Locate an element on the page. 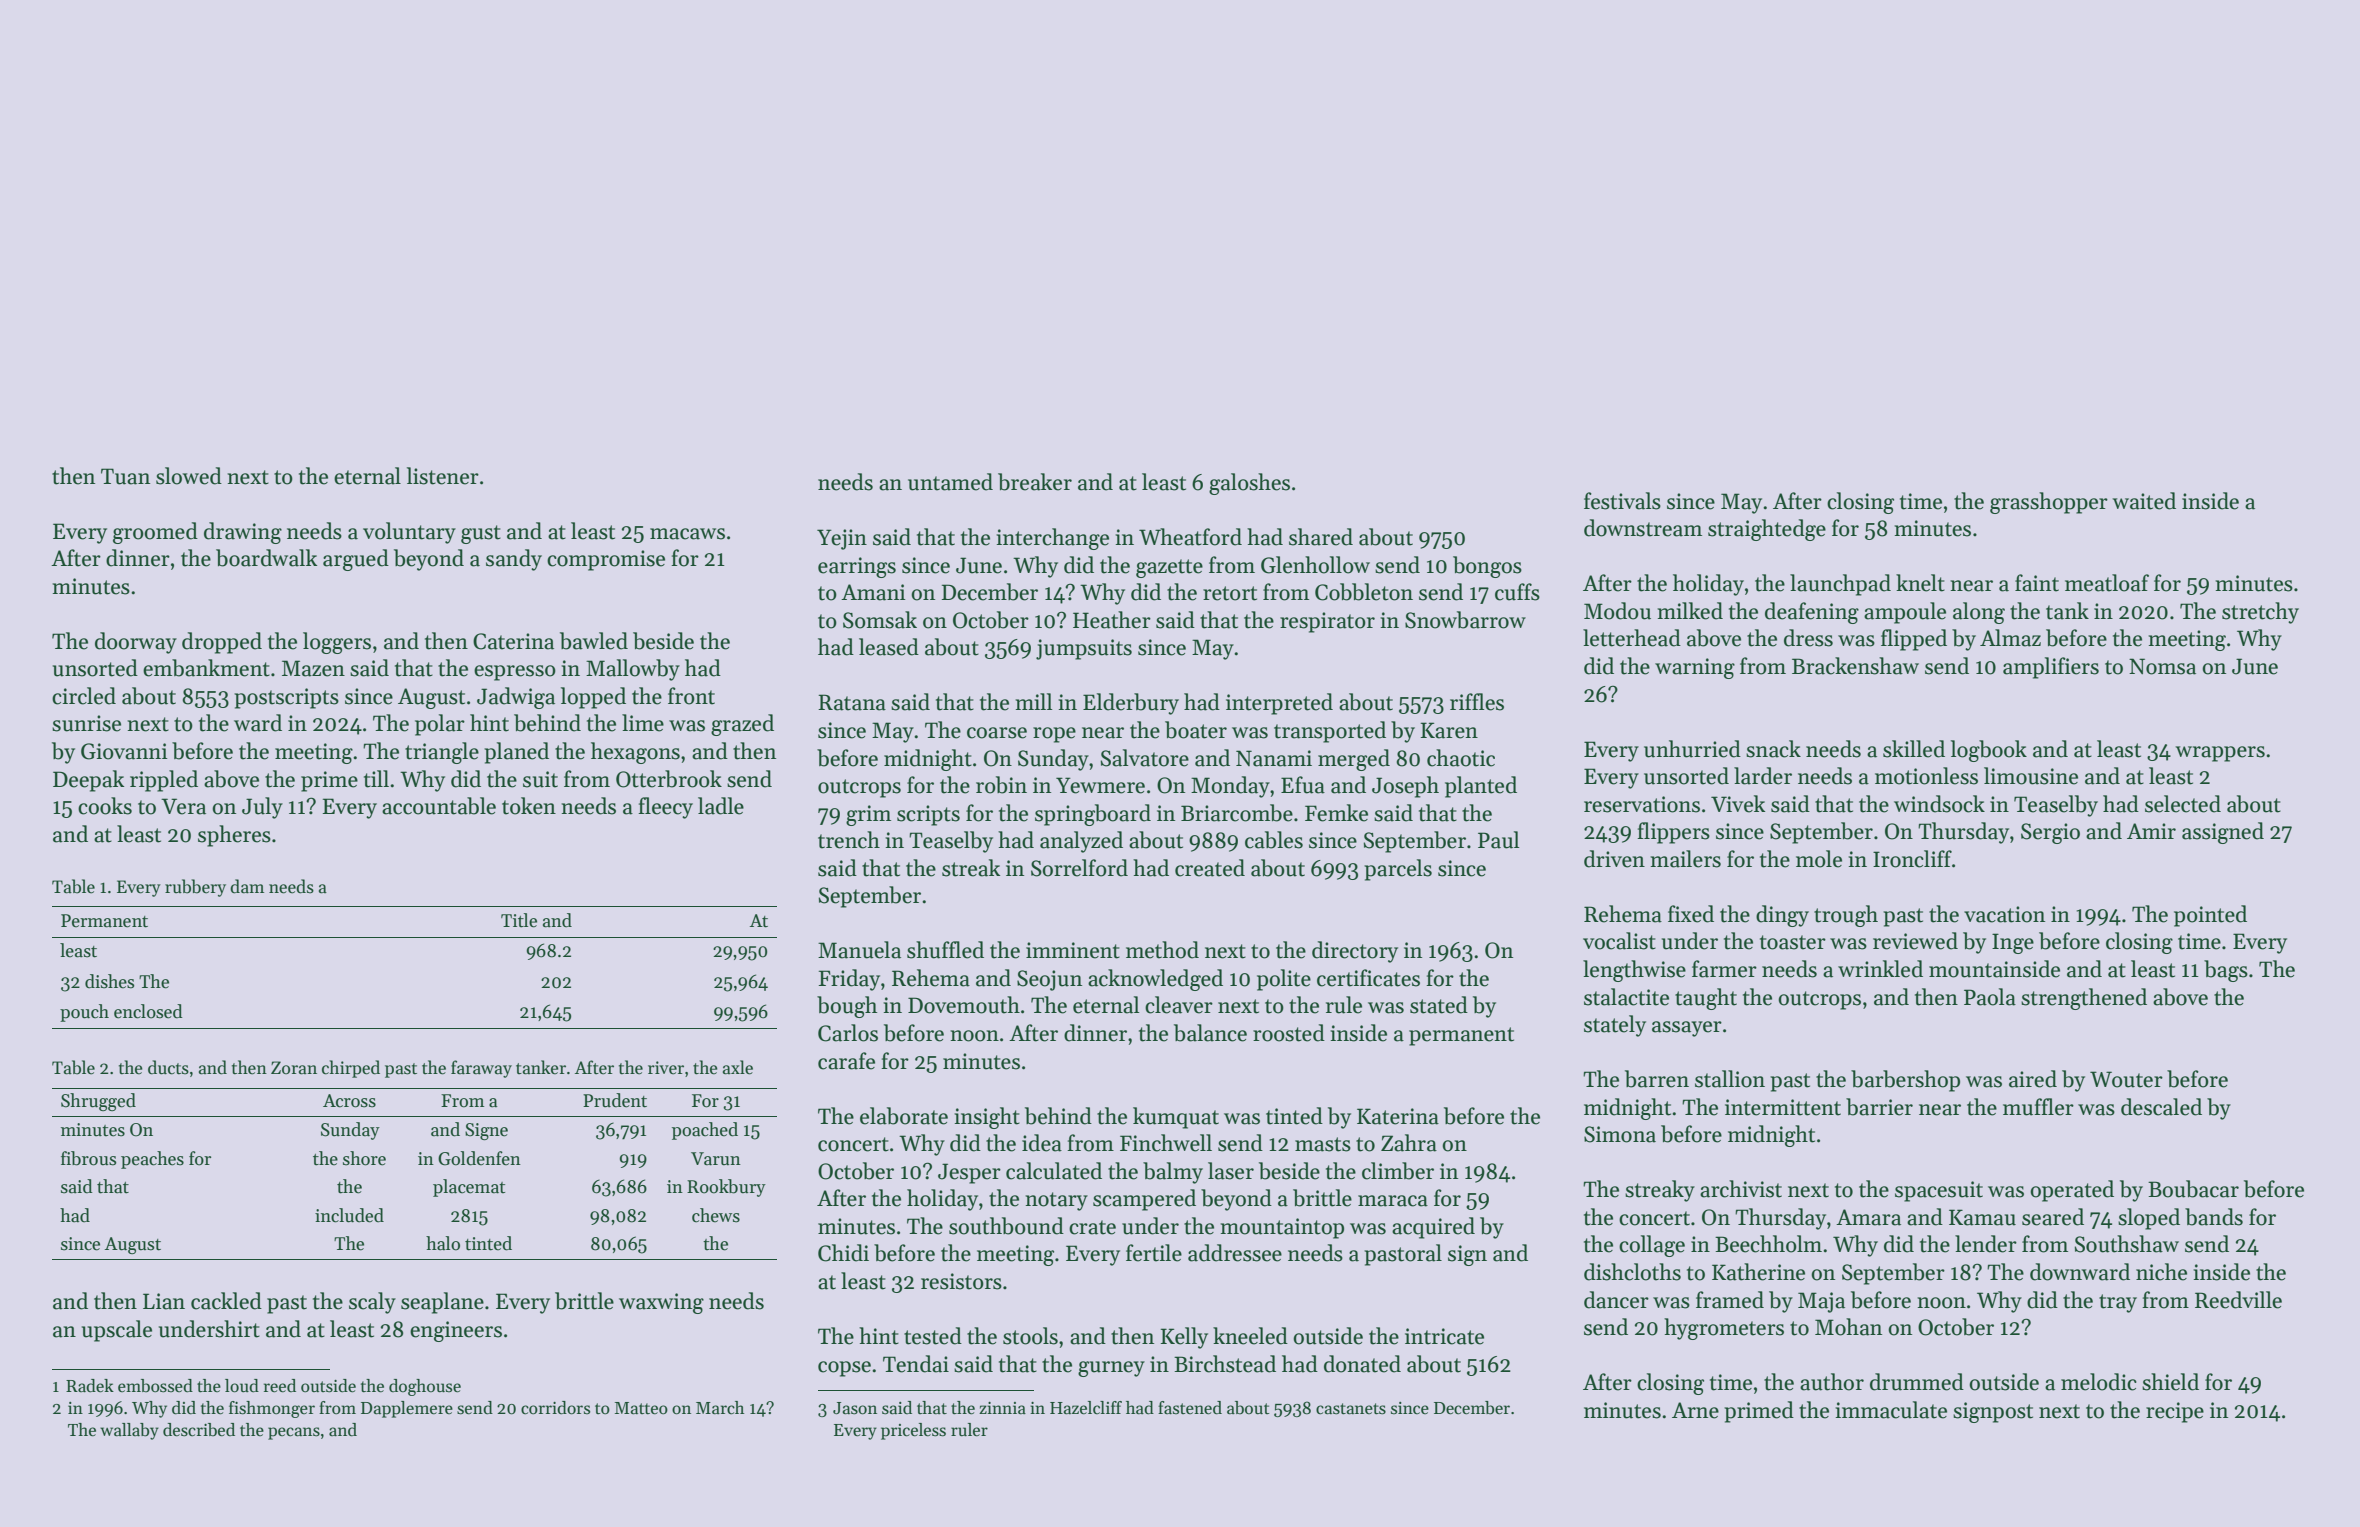 This page has width=2360, height=1527. slowed is located at coordinates (189, 476).
